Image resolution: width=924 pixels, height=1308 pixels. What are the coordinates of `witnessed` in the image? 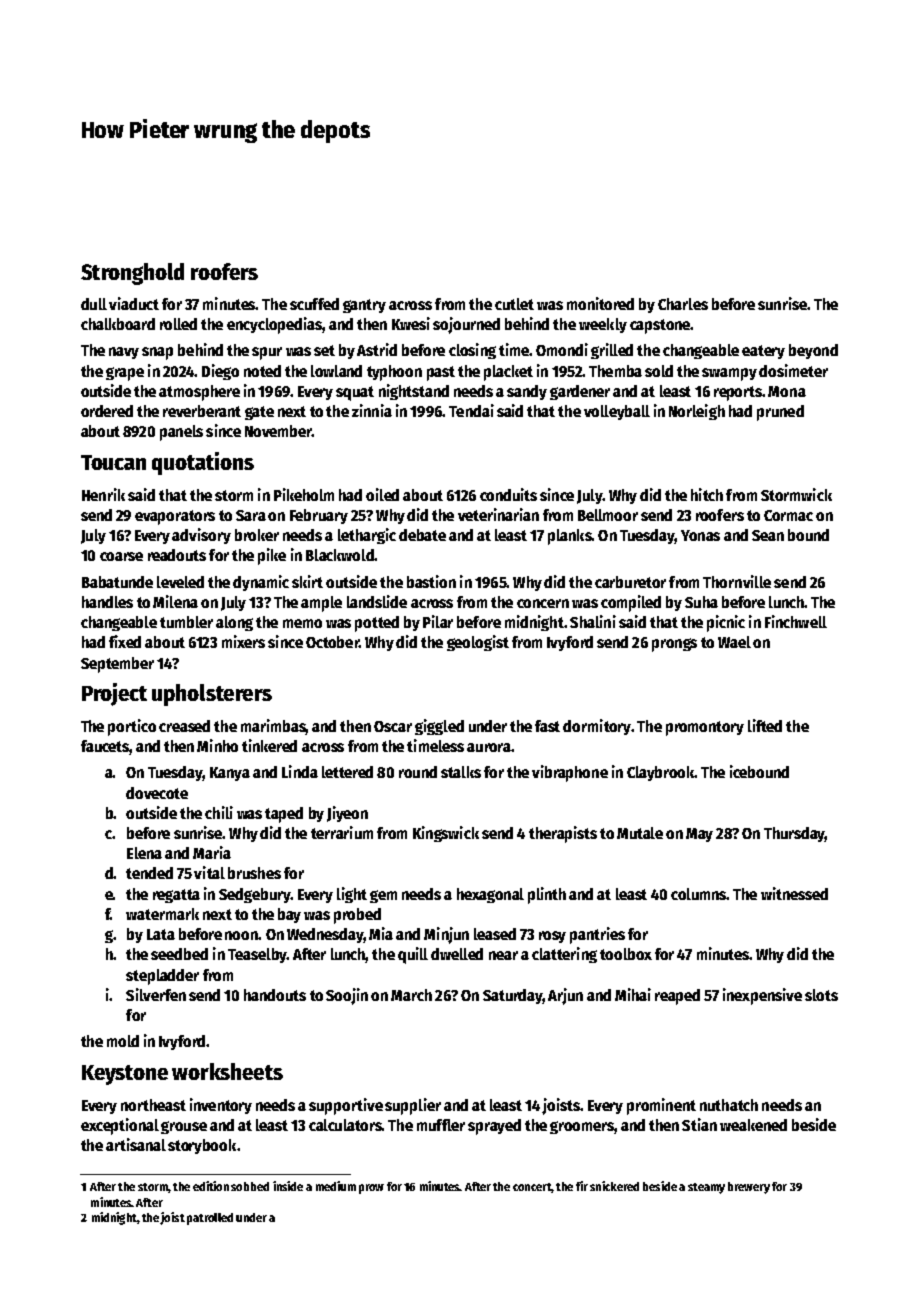 It's located at (794, 893).
